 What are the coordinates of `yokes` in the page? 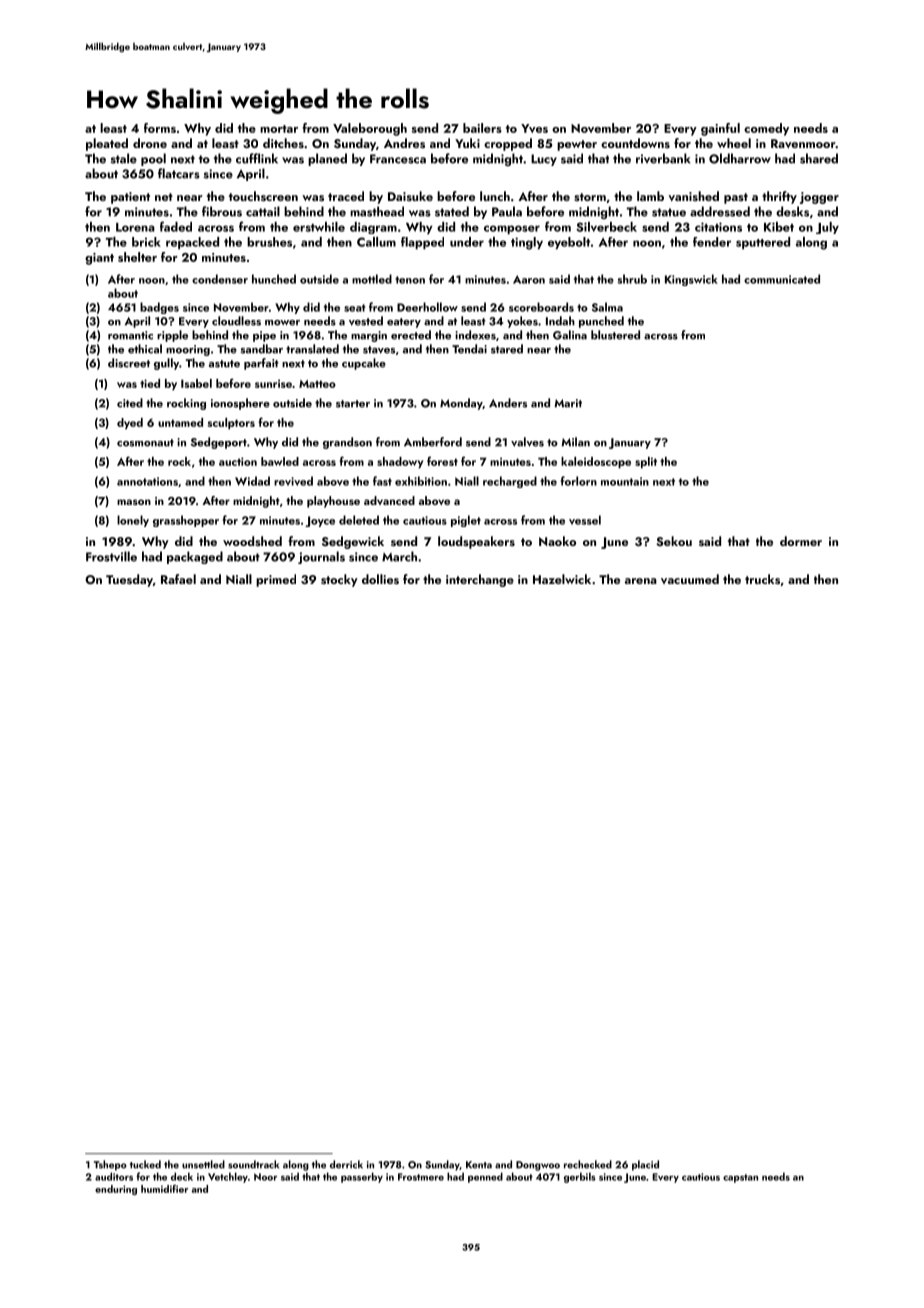 It's located at (522, 322).
